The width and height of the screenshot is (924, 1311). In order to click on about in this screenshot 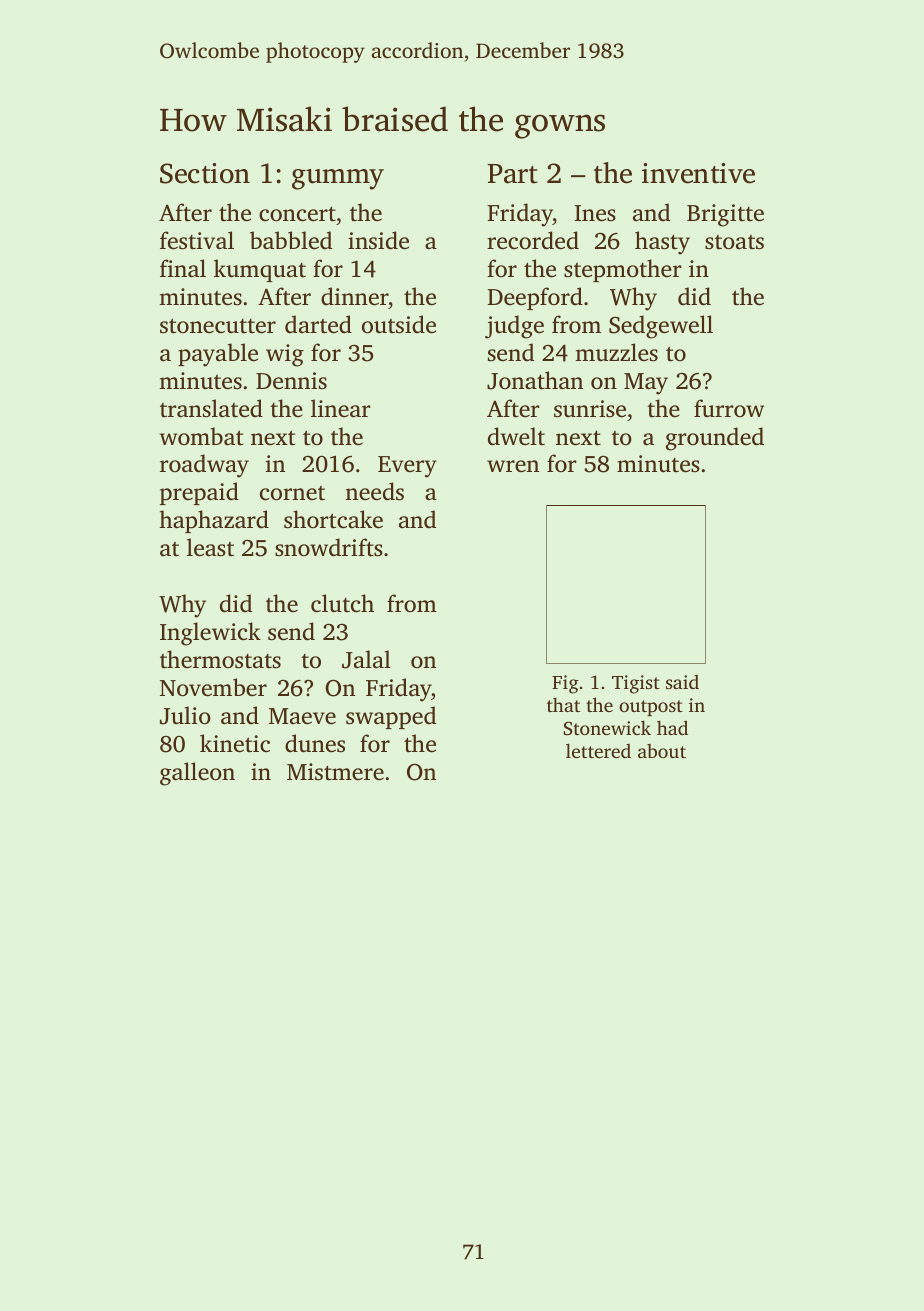, I will do `click(662, 751)`.
